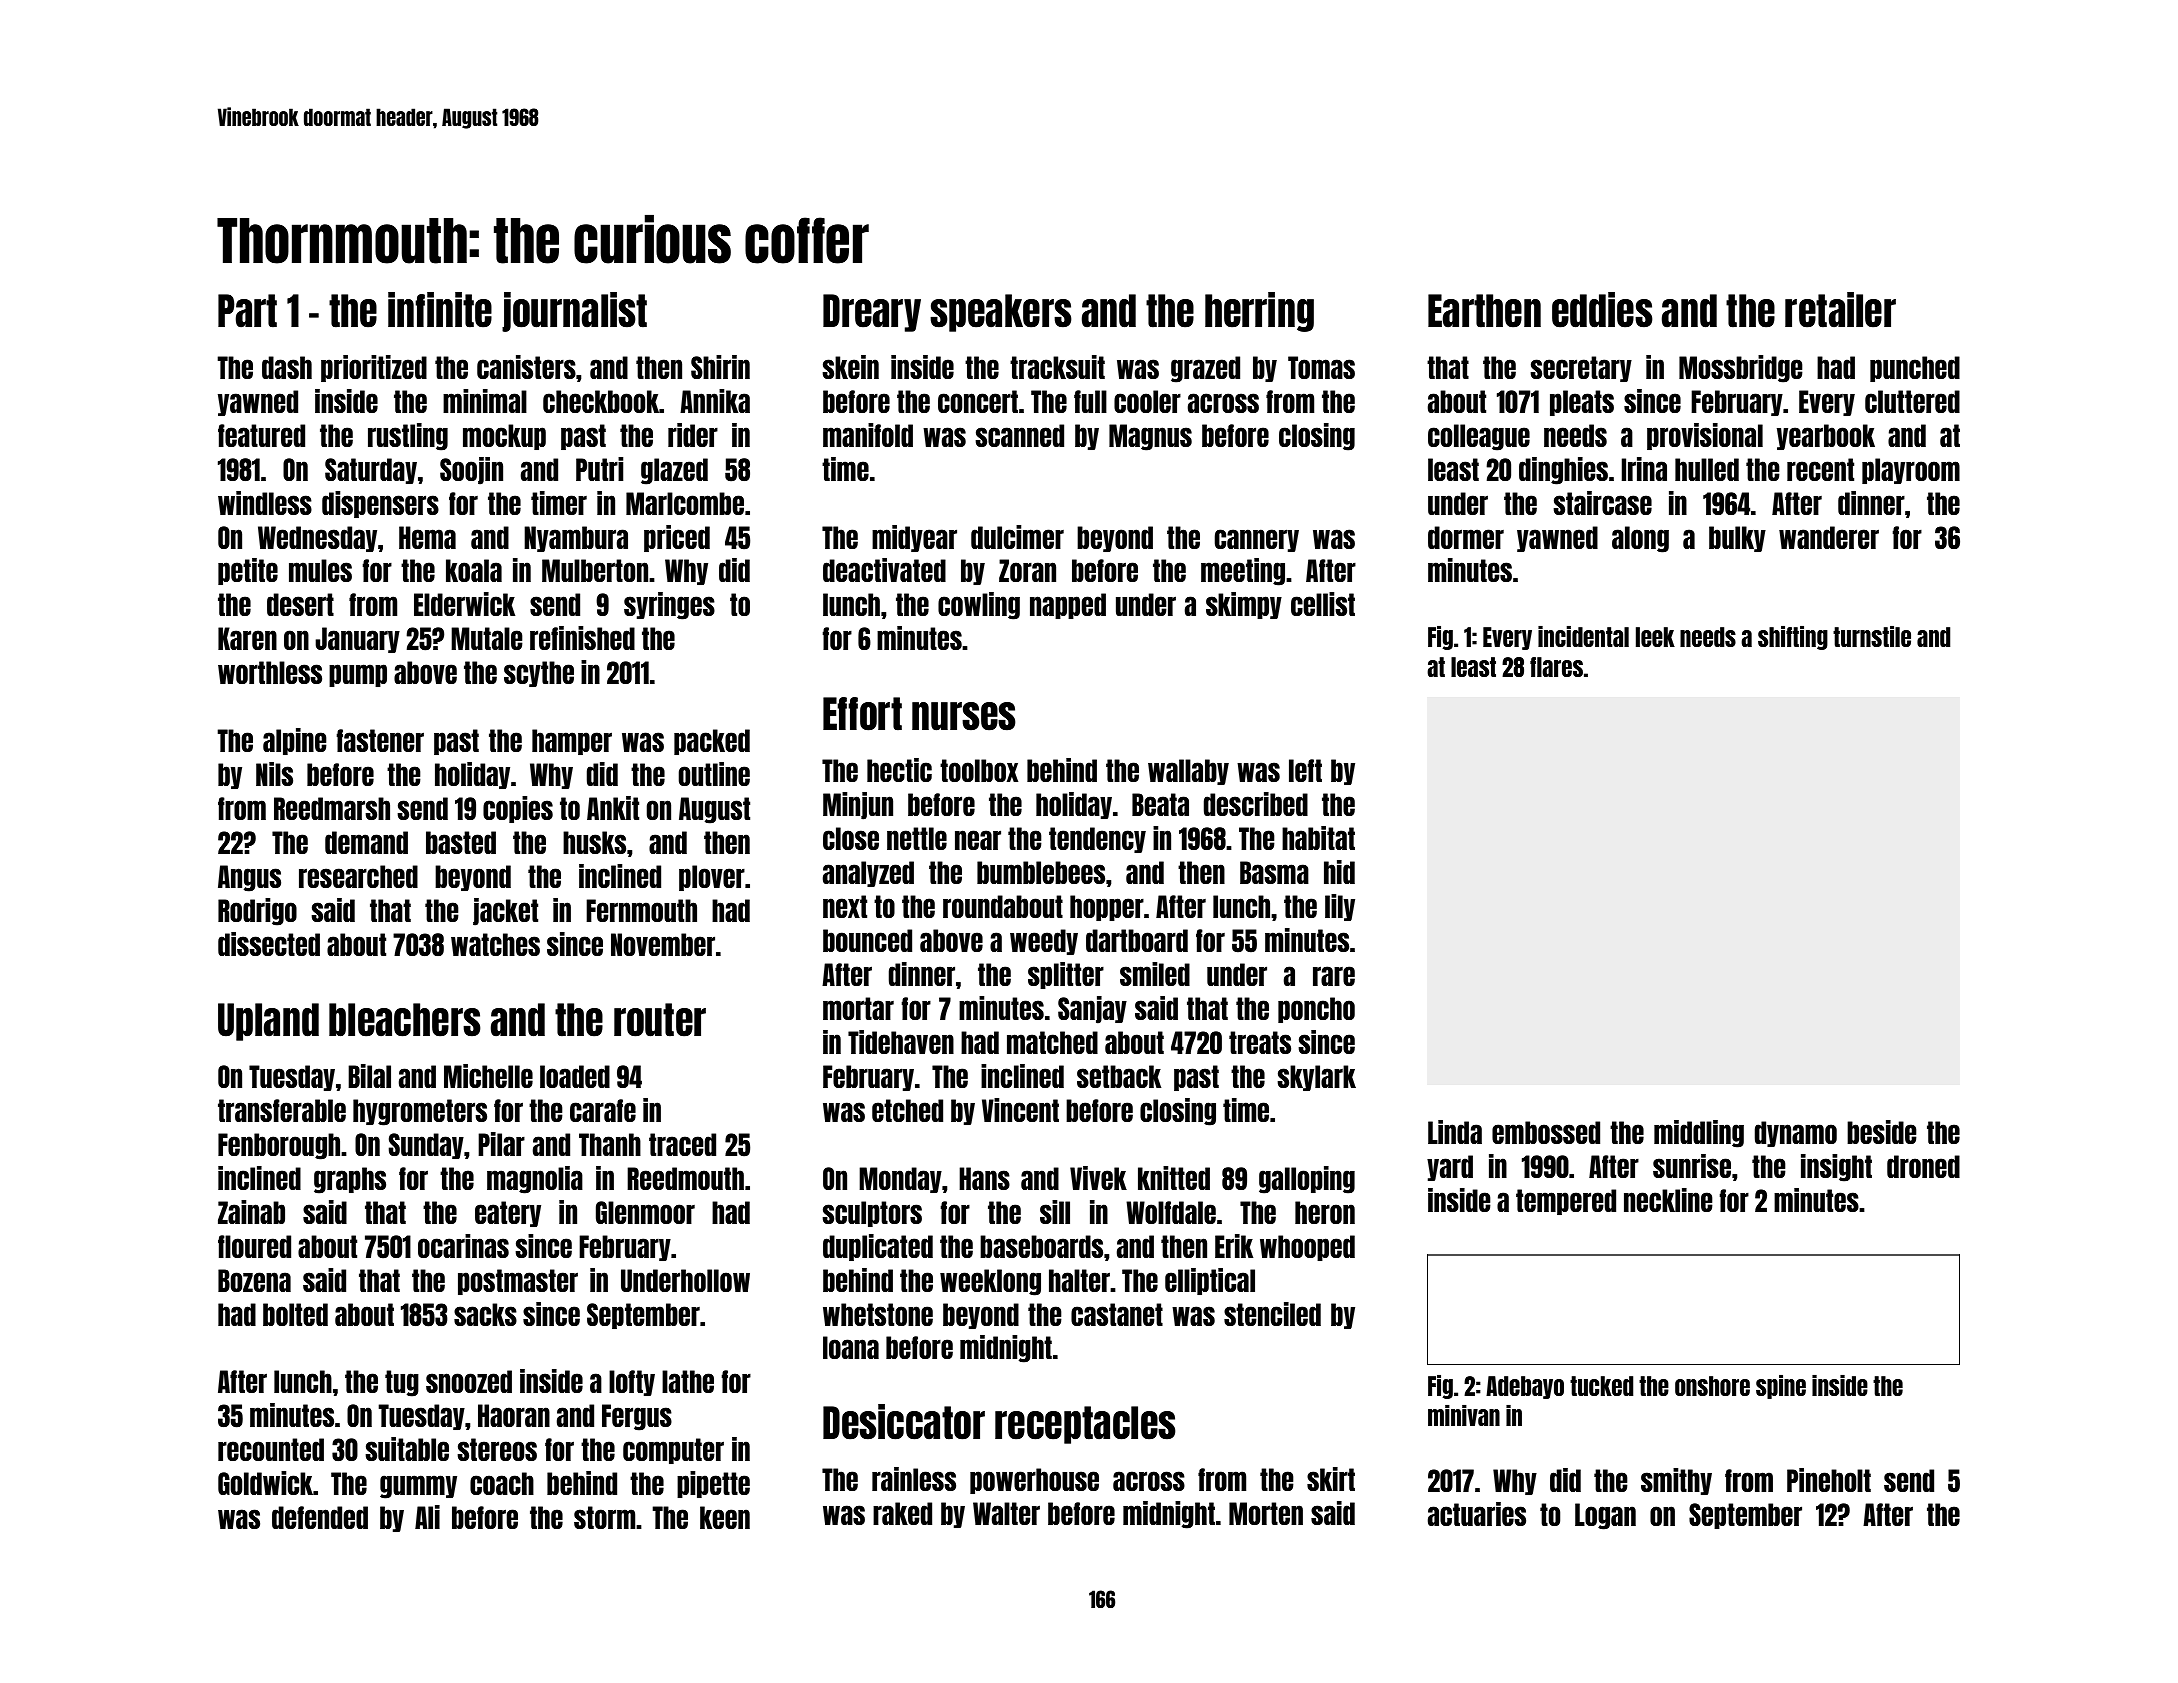 The image size is (2178, 1683). What do you see at coordinates (850, 367) in the screenshot?
I see `skein` at bounding box center [850, 367].
